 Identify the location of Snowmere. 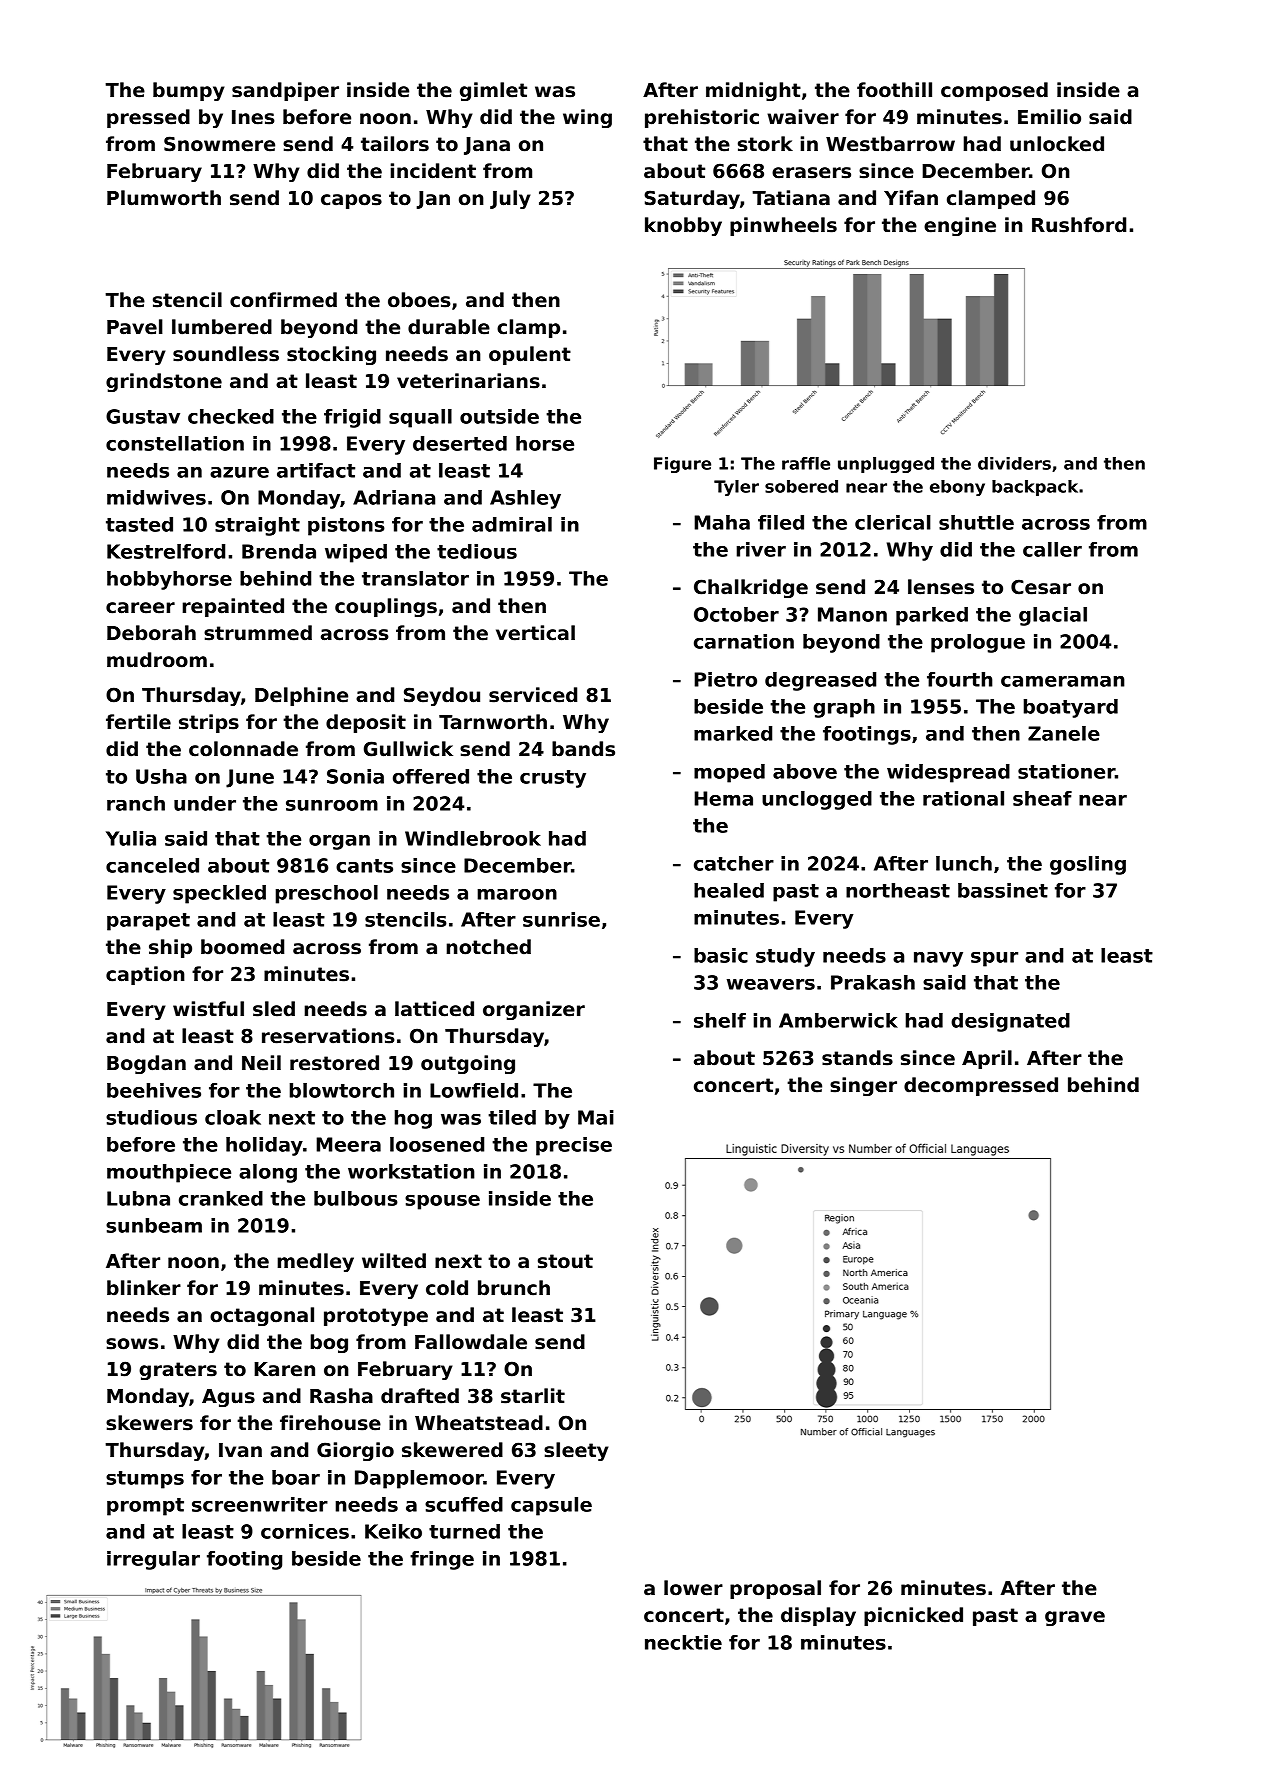
(219, 144).
